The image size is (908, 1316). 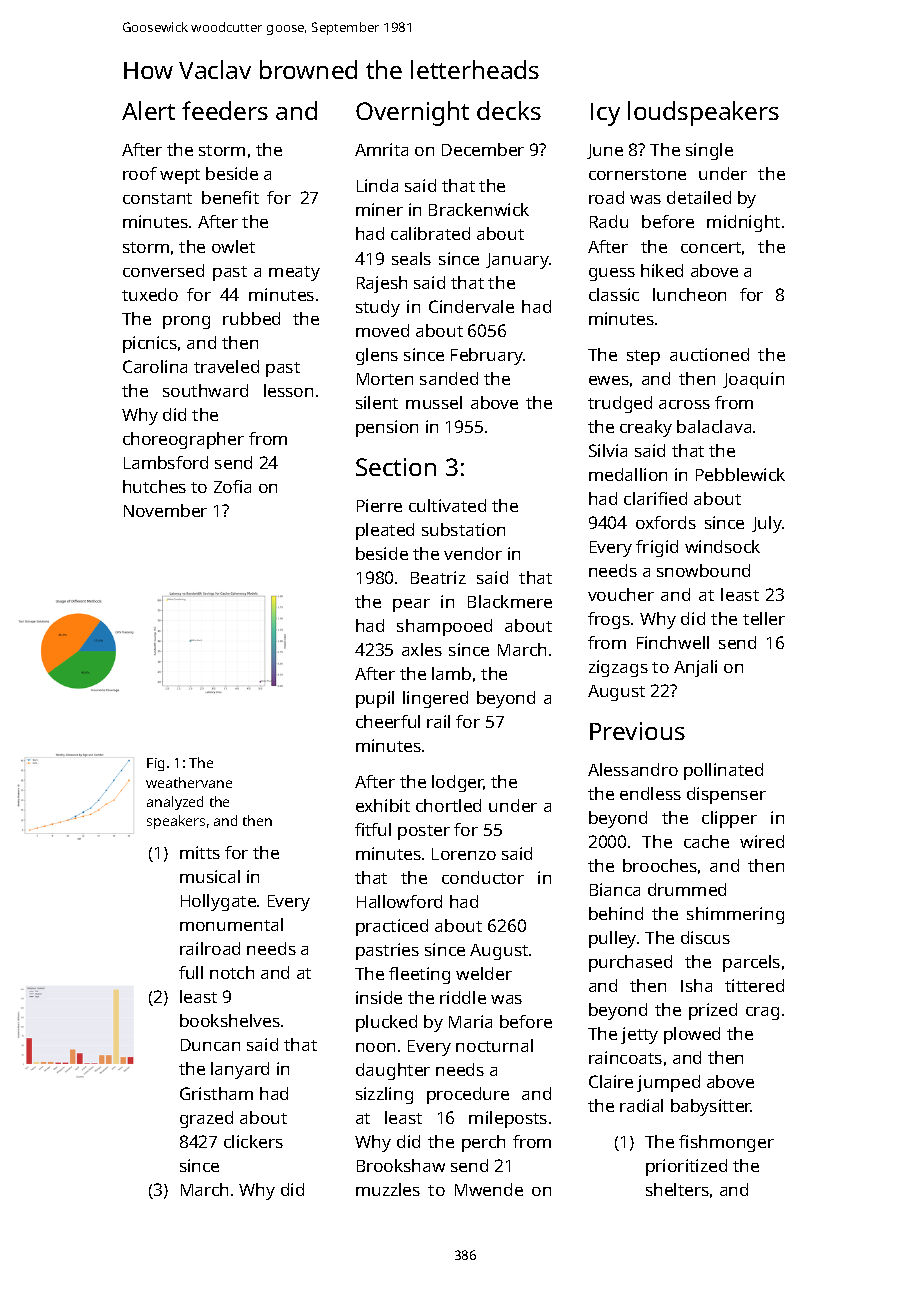 I want to click on single, so click(x=709, y=151).
